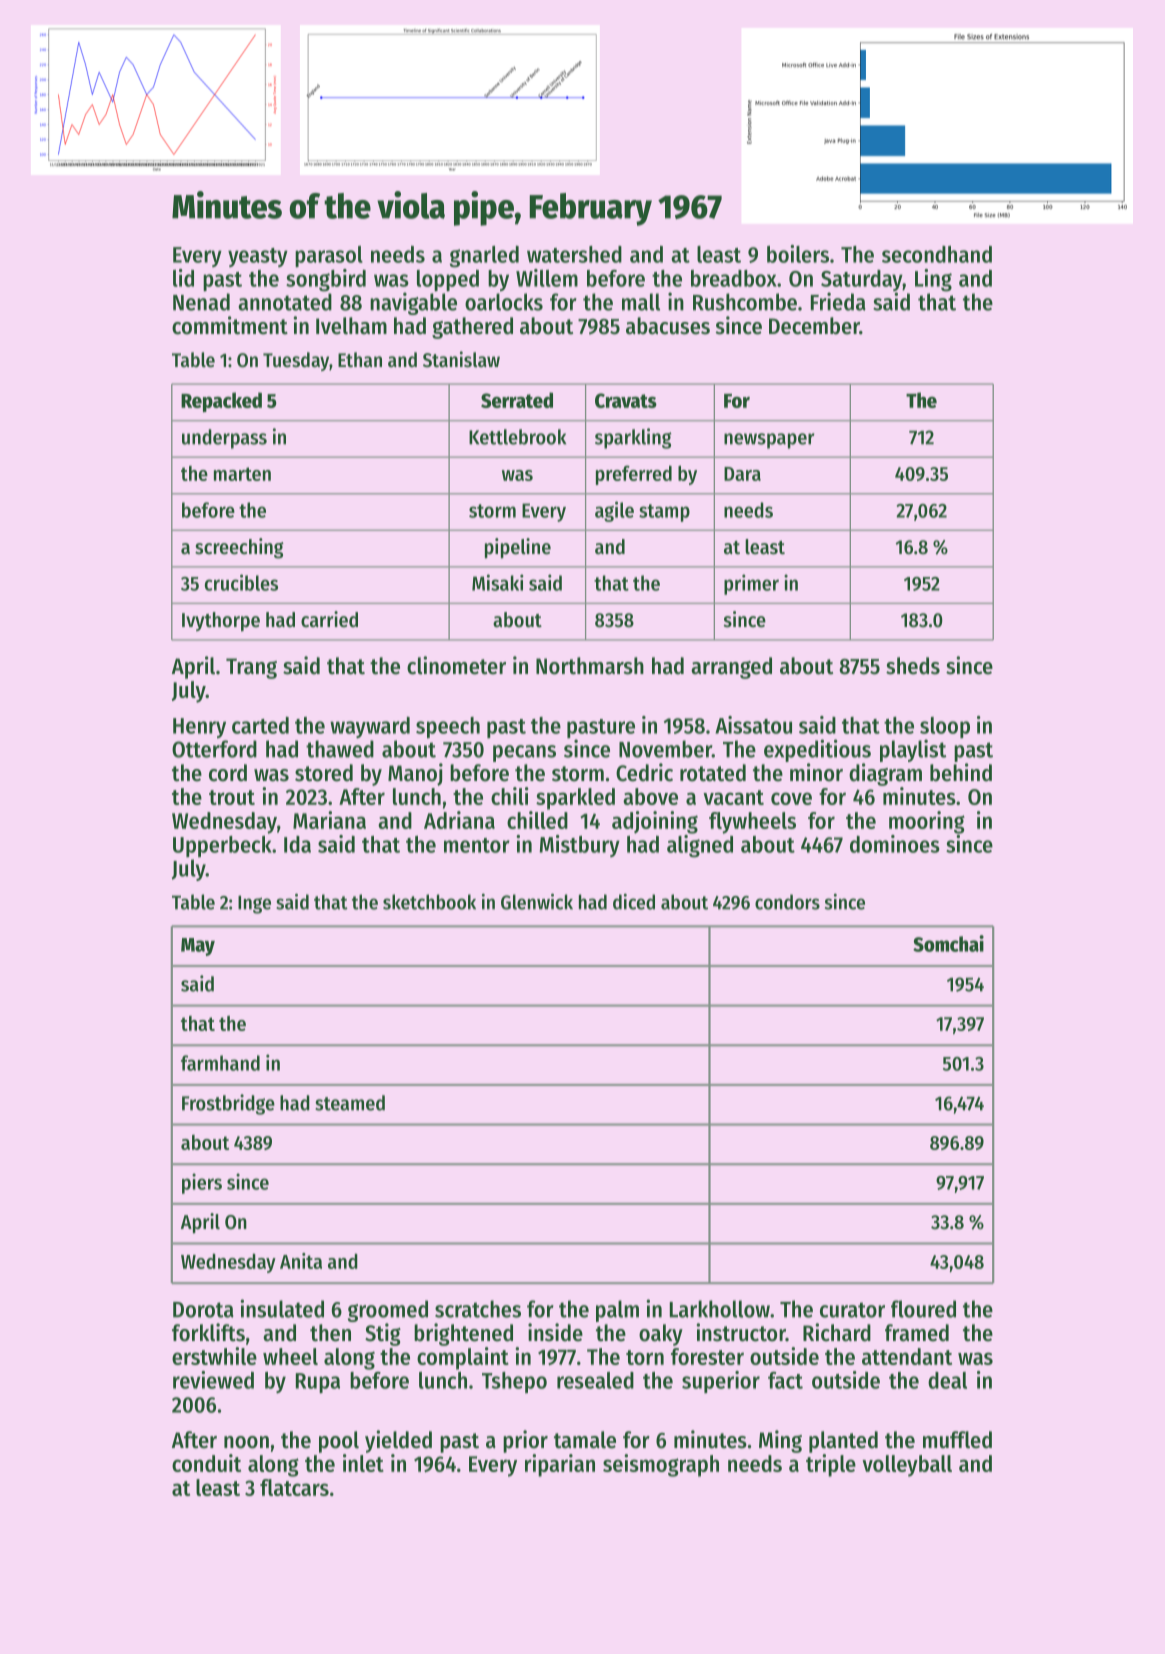 The height and width of the screenshot is (1654, 1165). What do you see at coordinates (617, 1311) in the screenshot?
I see `palm` at bounding box center [617, 1311].
